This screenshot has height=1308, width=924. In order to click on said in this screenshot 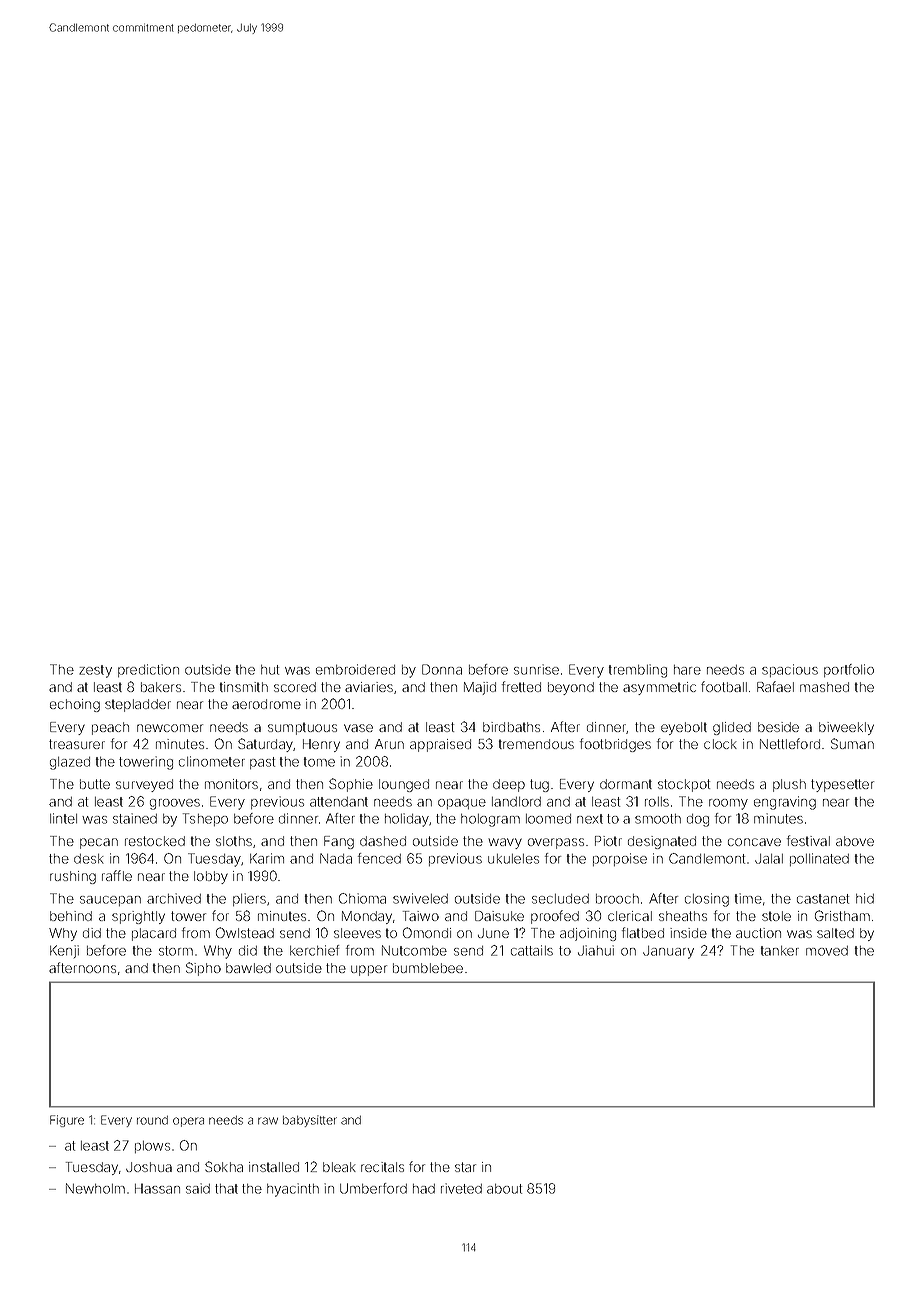, I will do `click(198, 1188)`.
